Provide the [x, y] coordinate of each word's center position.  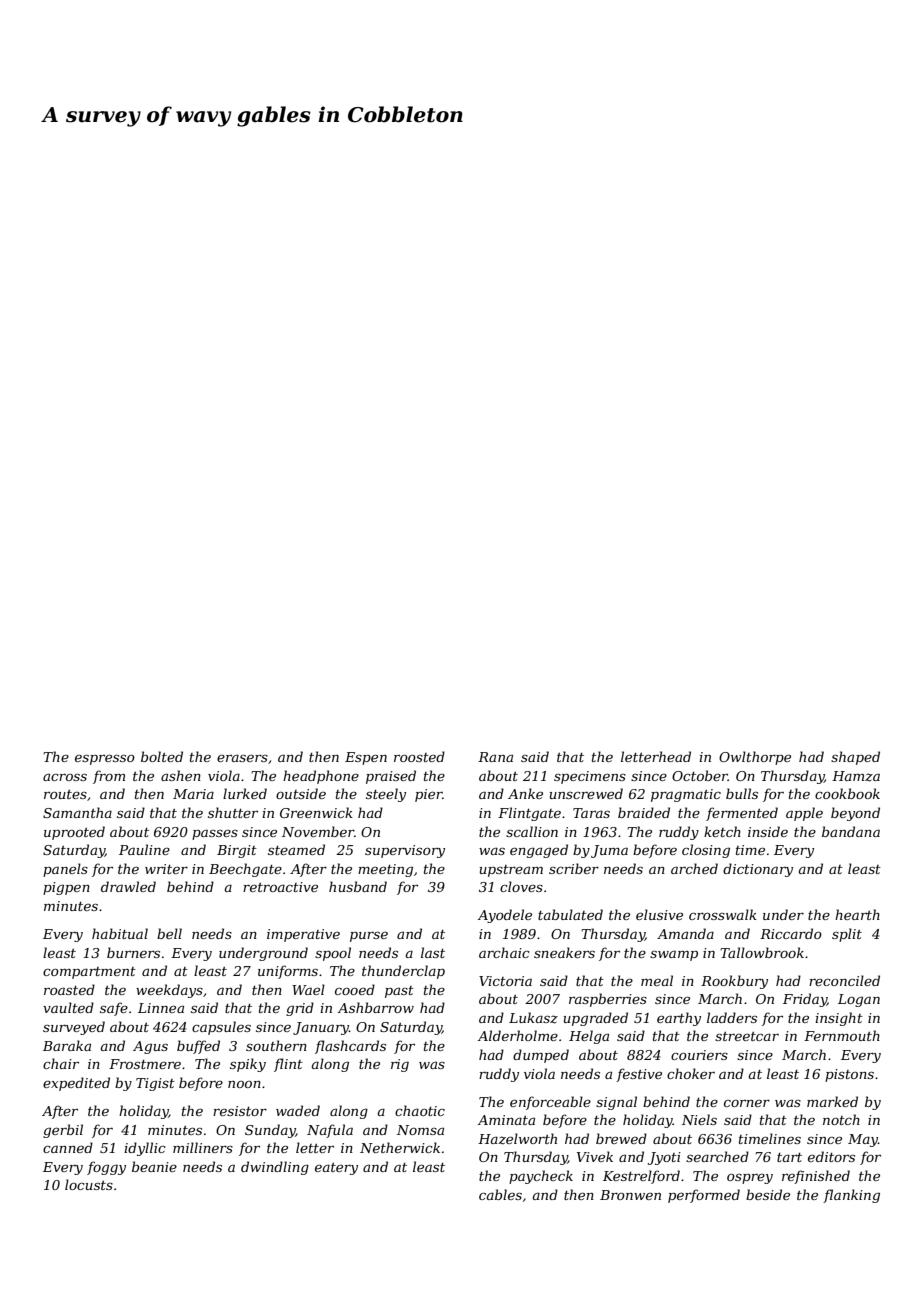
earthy [679, 1019]
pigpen [66, 888]
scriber [574, 868]
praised [391, 777]
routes [65, 794]
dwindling [275, 1168]
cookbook [847, 793]
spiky [248, 1065]
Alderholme [517, 1035]
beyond [855, 814]
